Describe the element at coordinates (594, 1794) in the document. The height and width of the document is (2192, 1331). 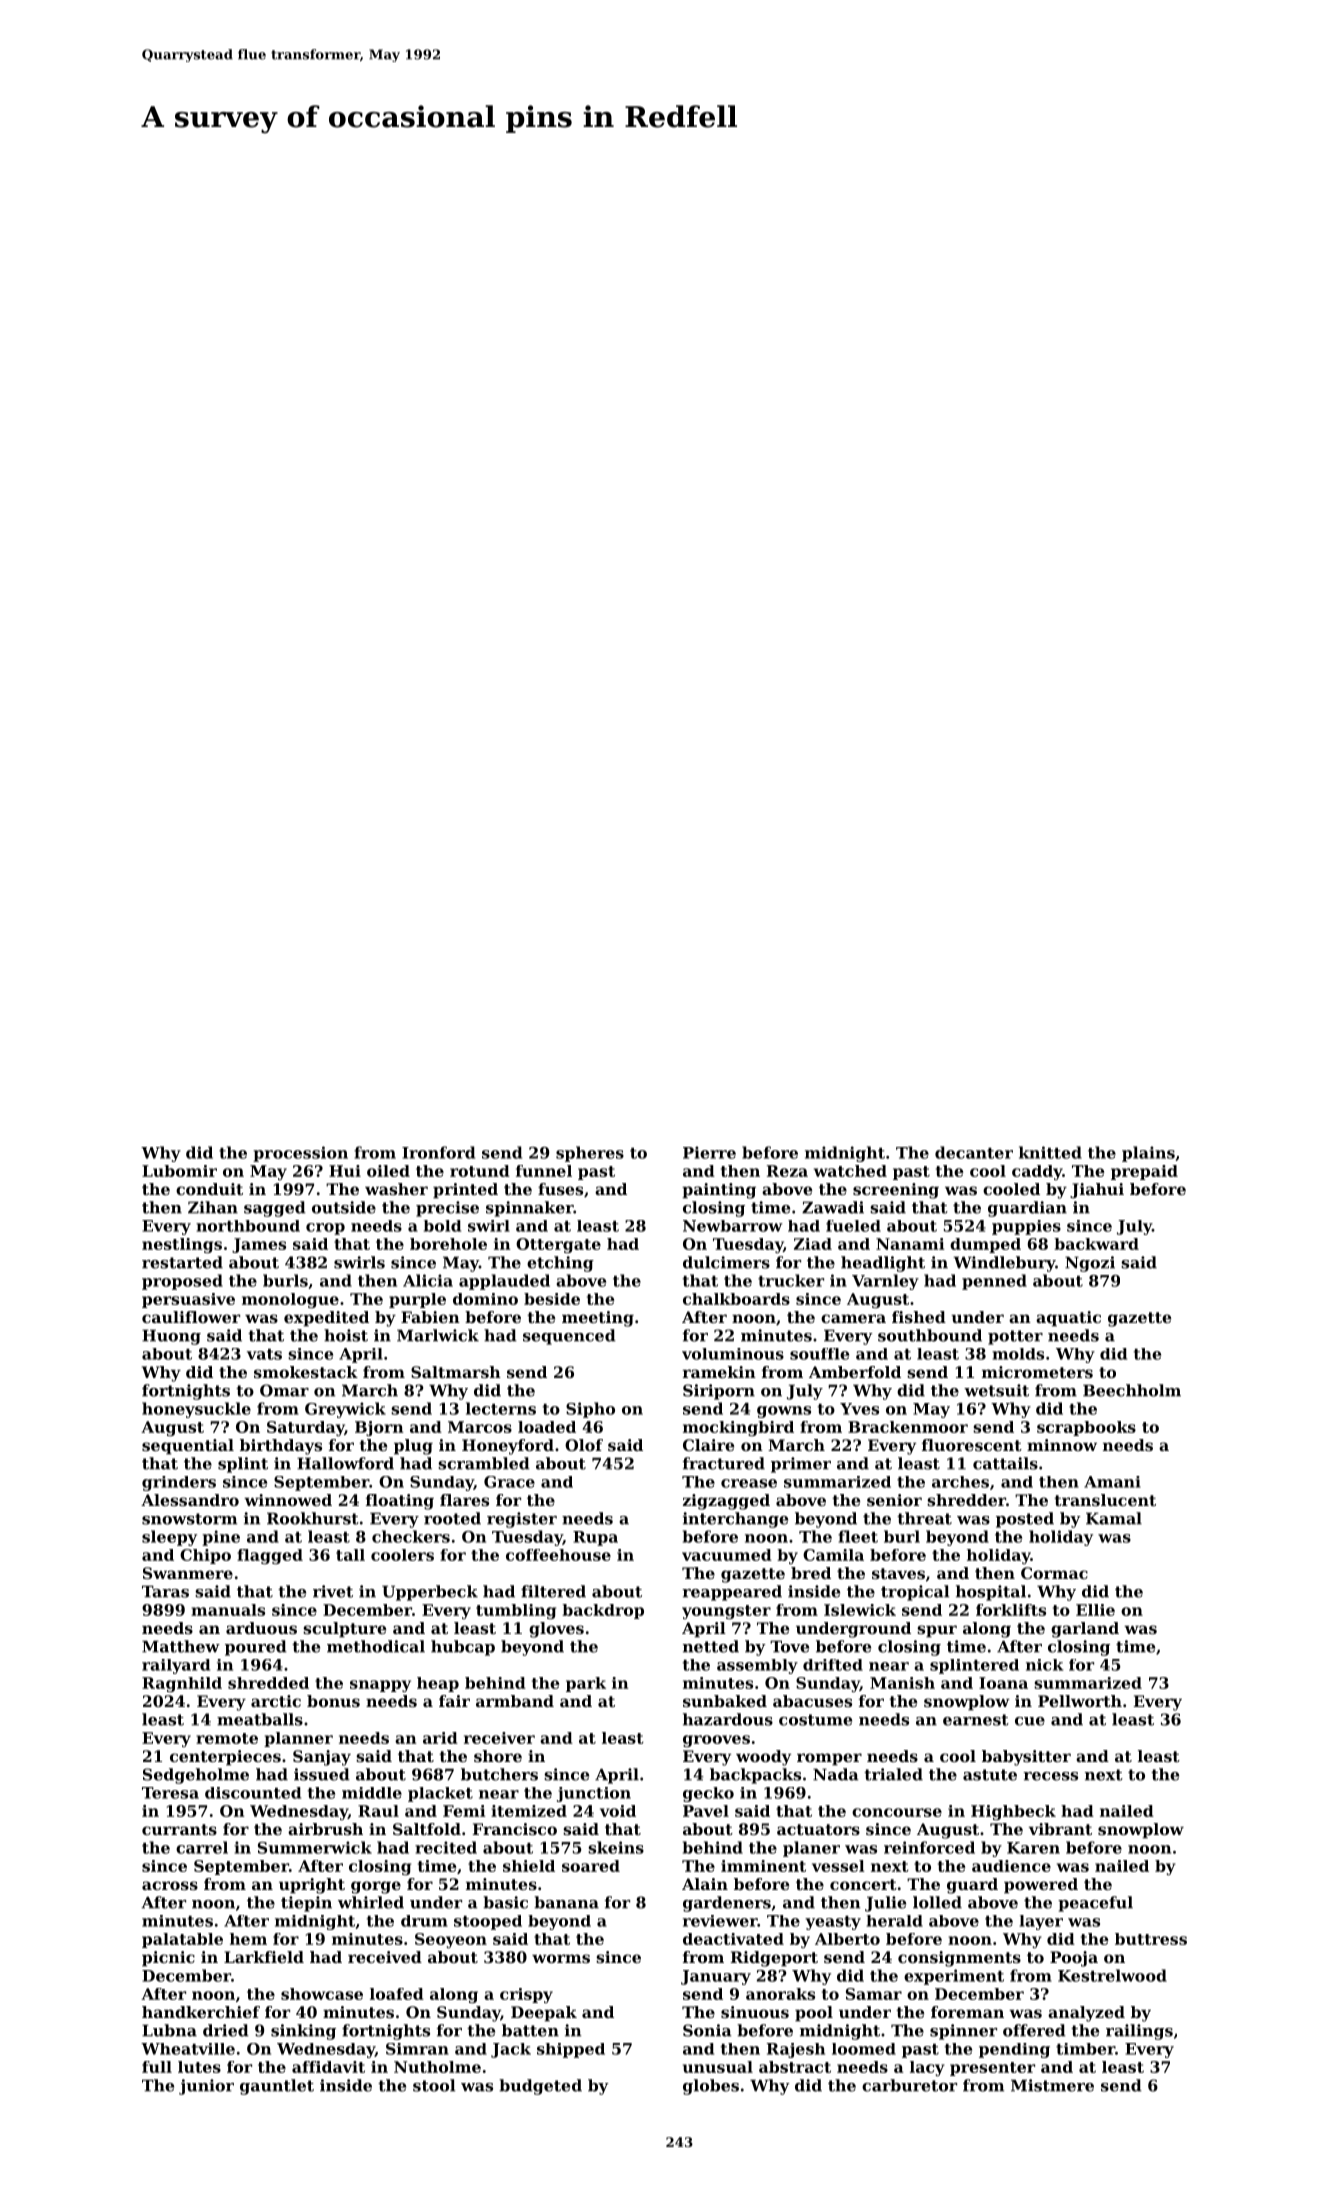
I see `junction` at that location.
